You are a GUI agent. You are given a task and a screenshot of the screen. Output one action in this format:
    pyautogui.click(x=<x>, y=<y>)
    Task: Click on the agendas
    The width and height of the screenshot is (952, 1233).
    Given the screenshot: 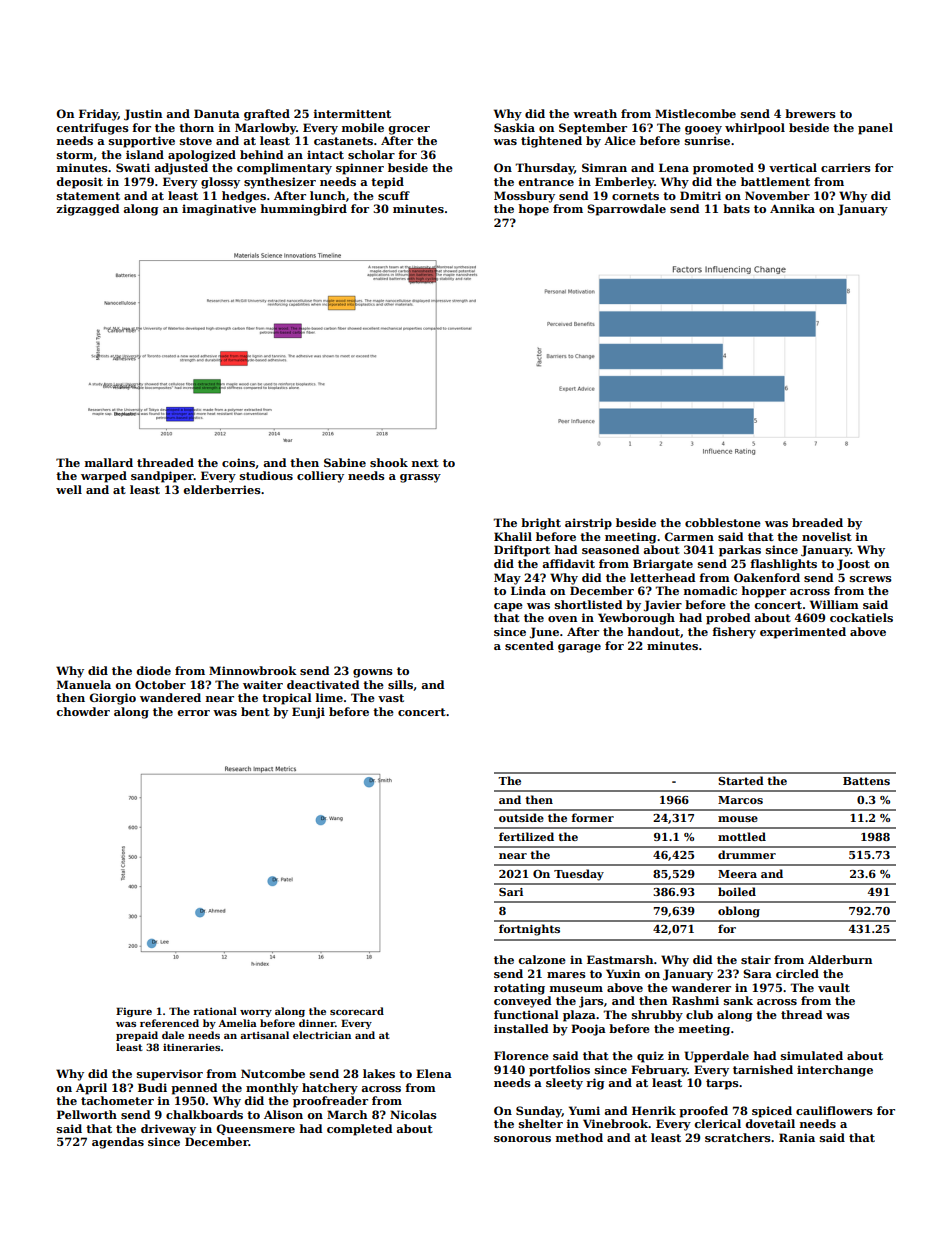 What is the action you would take?
    pyautogui.click(x=118, y=1143)
